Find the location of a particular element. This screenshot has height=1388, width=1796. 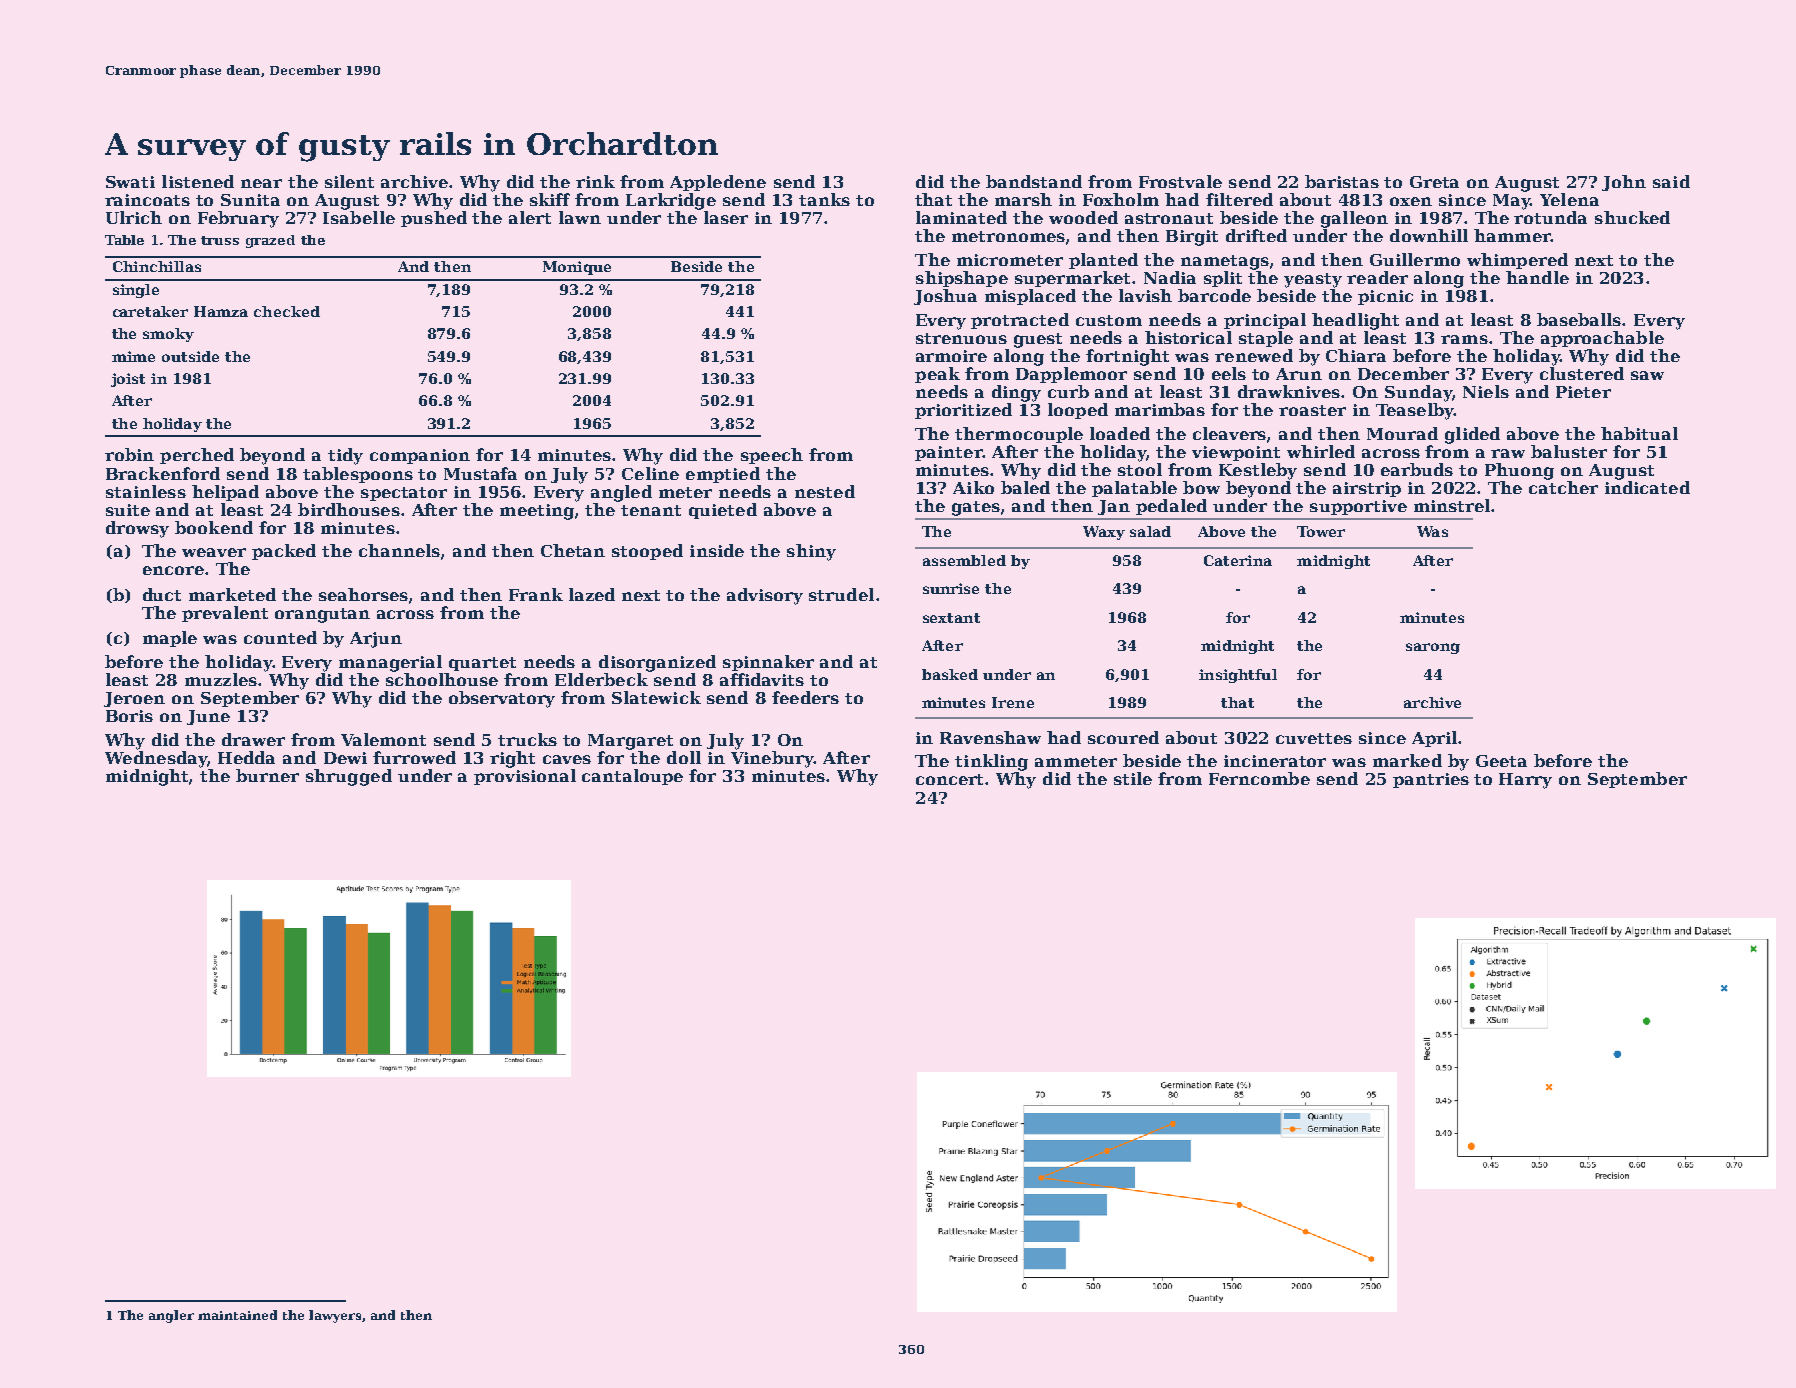

silent is located at coordinates (349, 181).
